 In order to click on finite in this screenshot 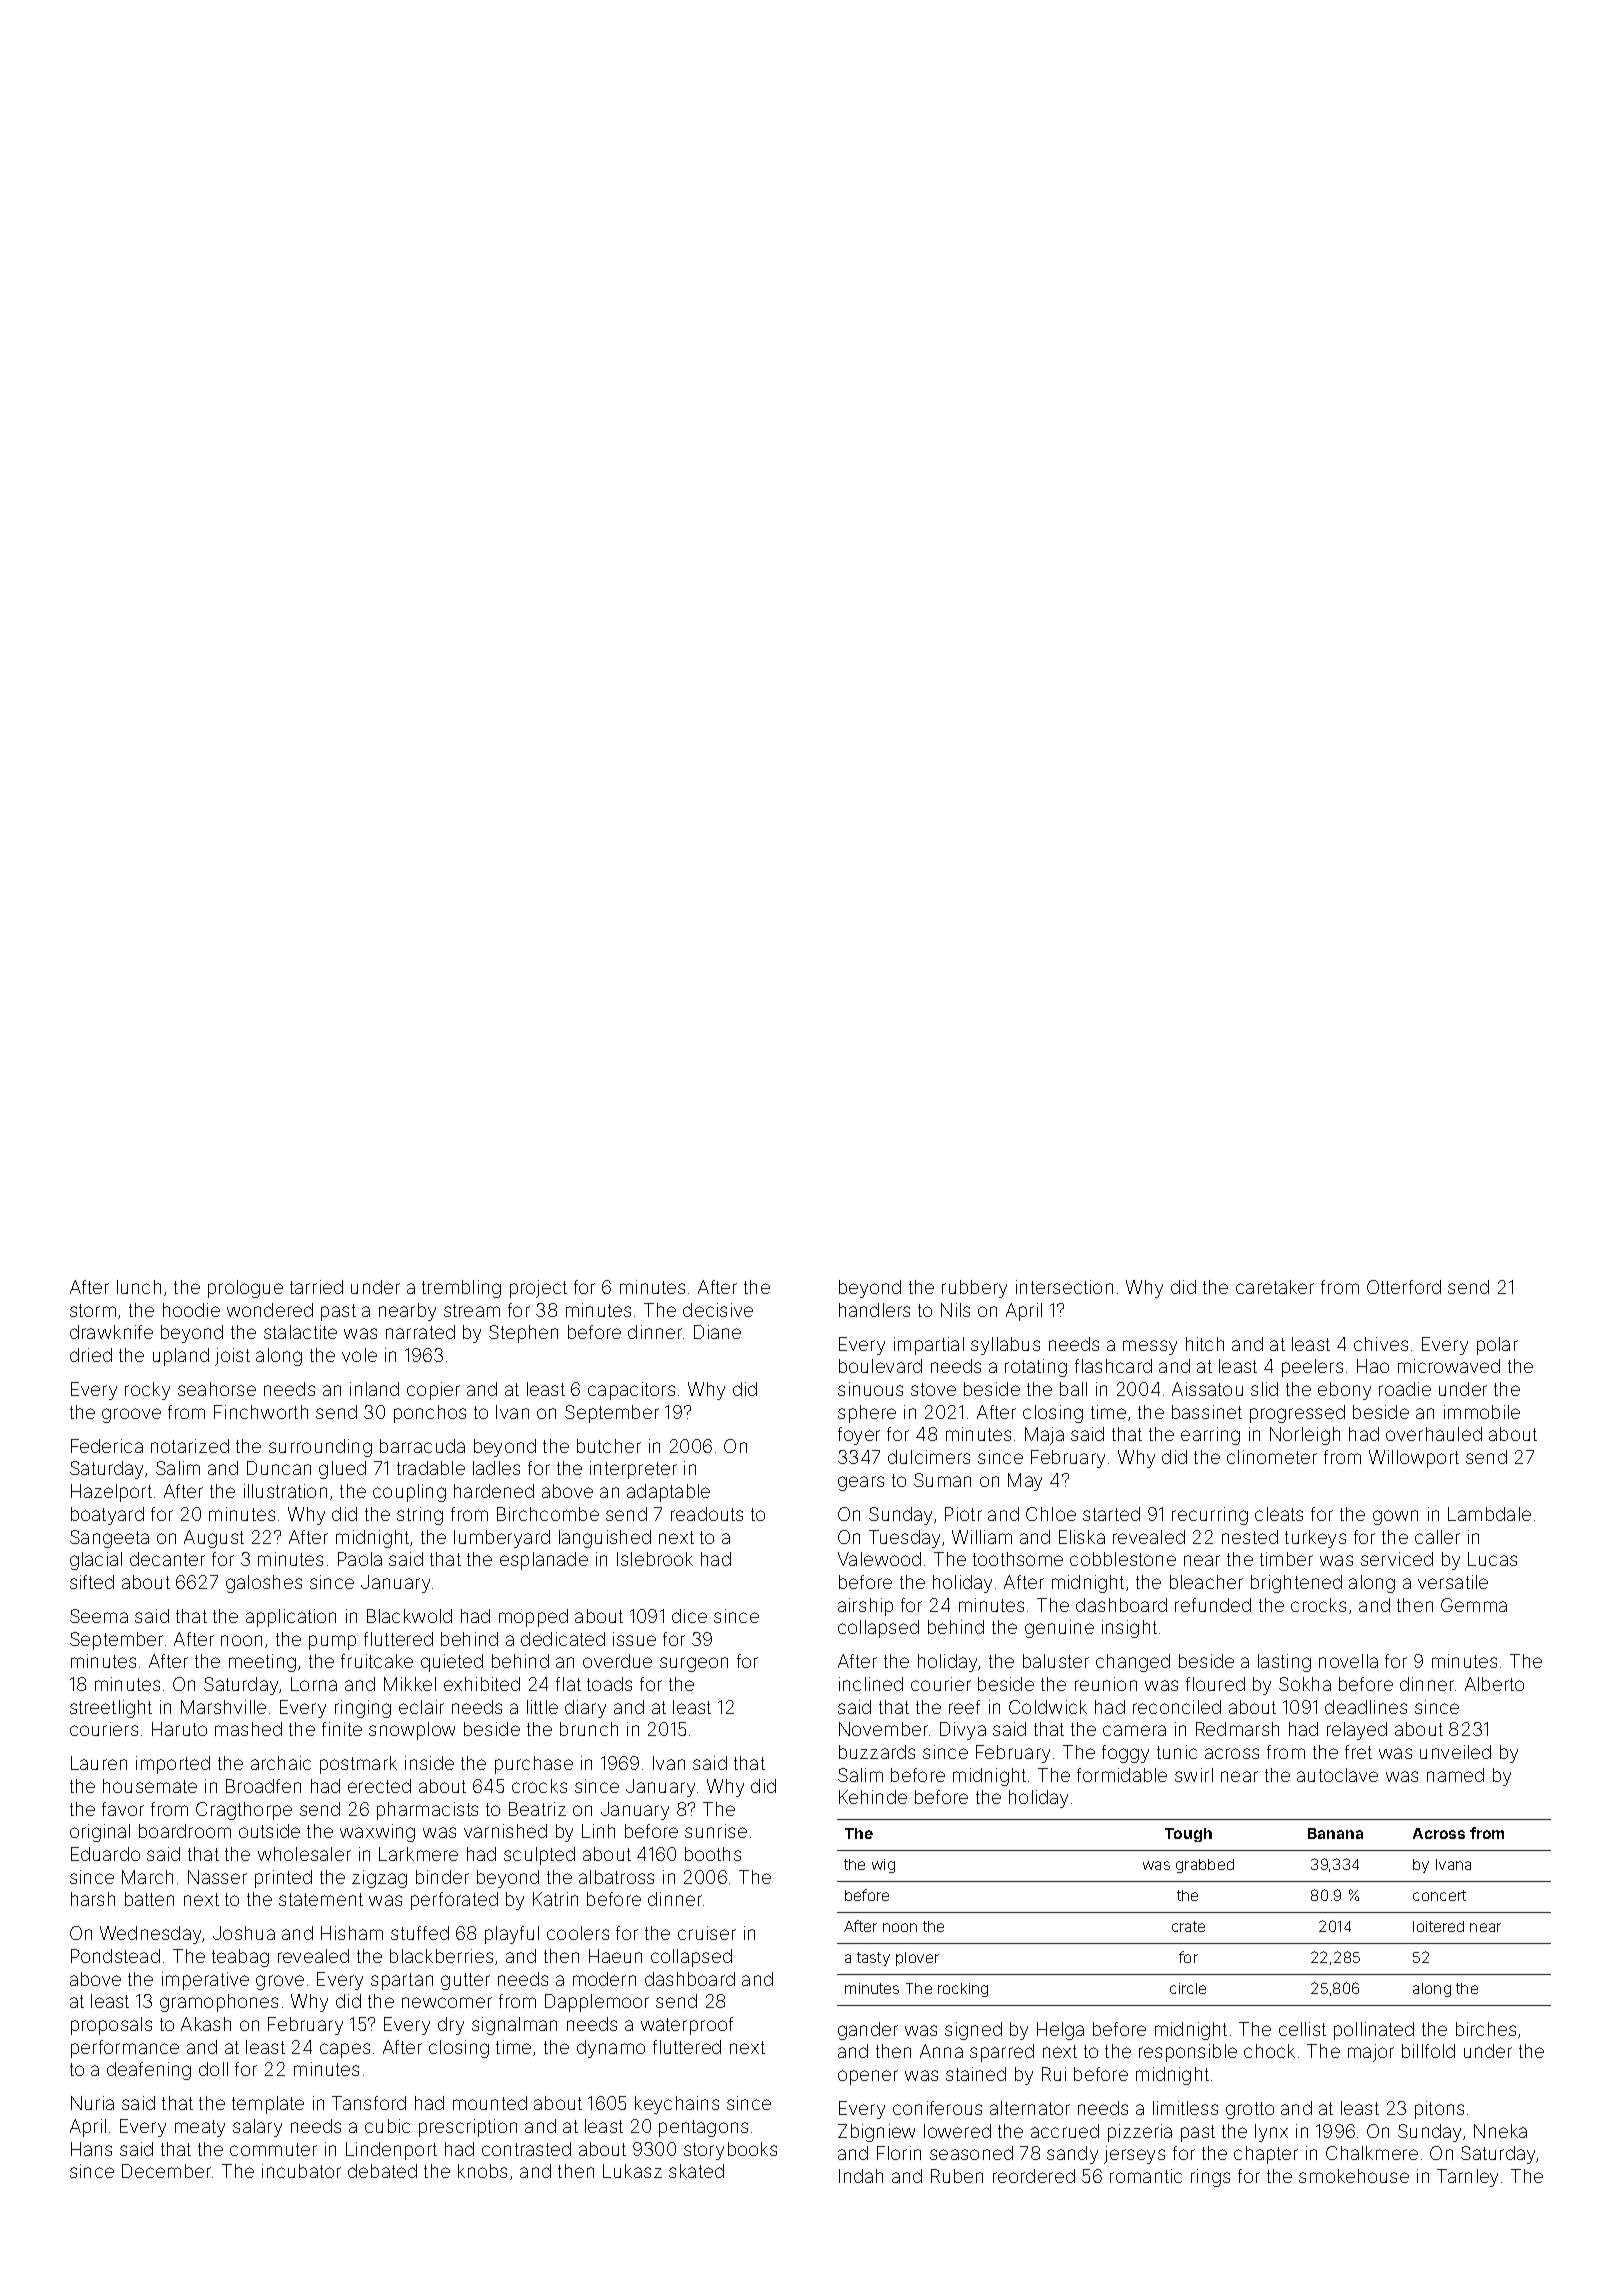, I will do `click(342, 1729)`.
